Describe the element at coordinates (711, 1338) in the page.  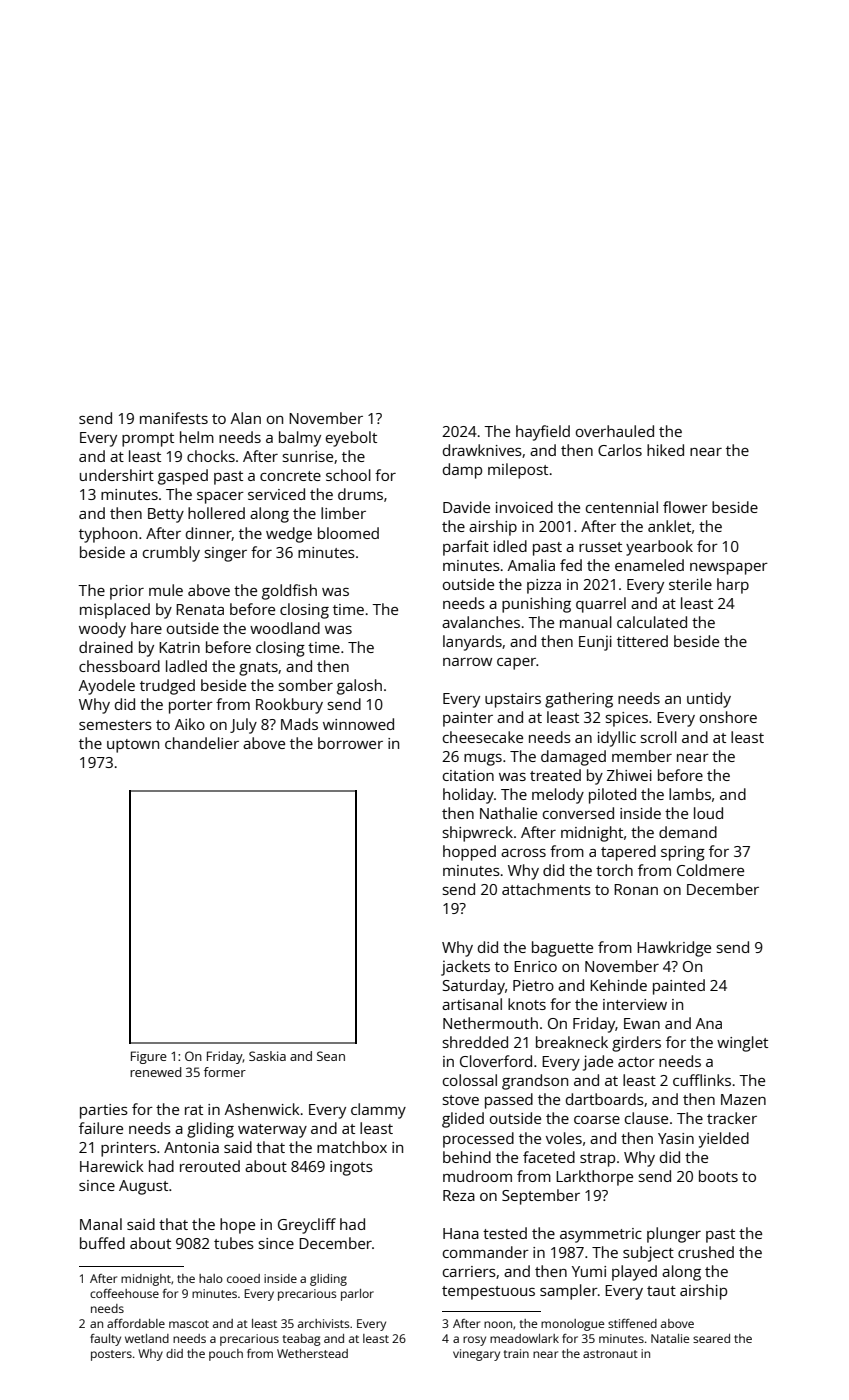
I see `seared` at that location.
